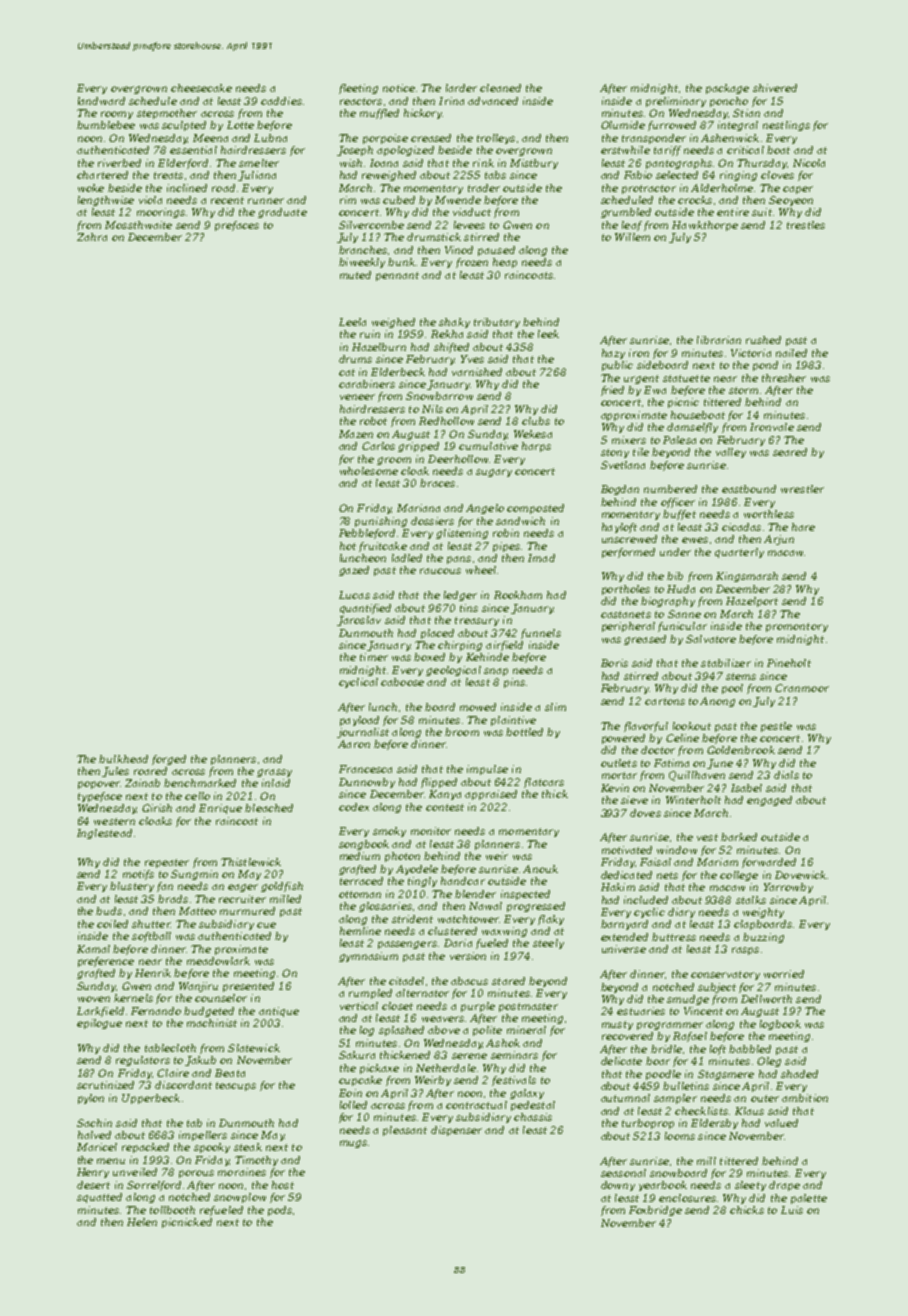 Image resolution: width=908 pixels, height=1316 pixels. What do you see at coordinates (497, 323) in the screenshot?
I see `tributary` at bounding box center [497, 323].
